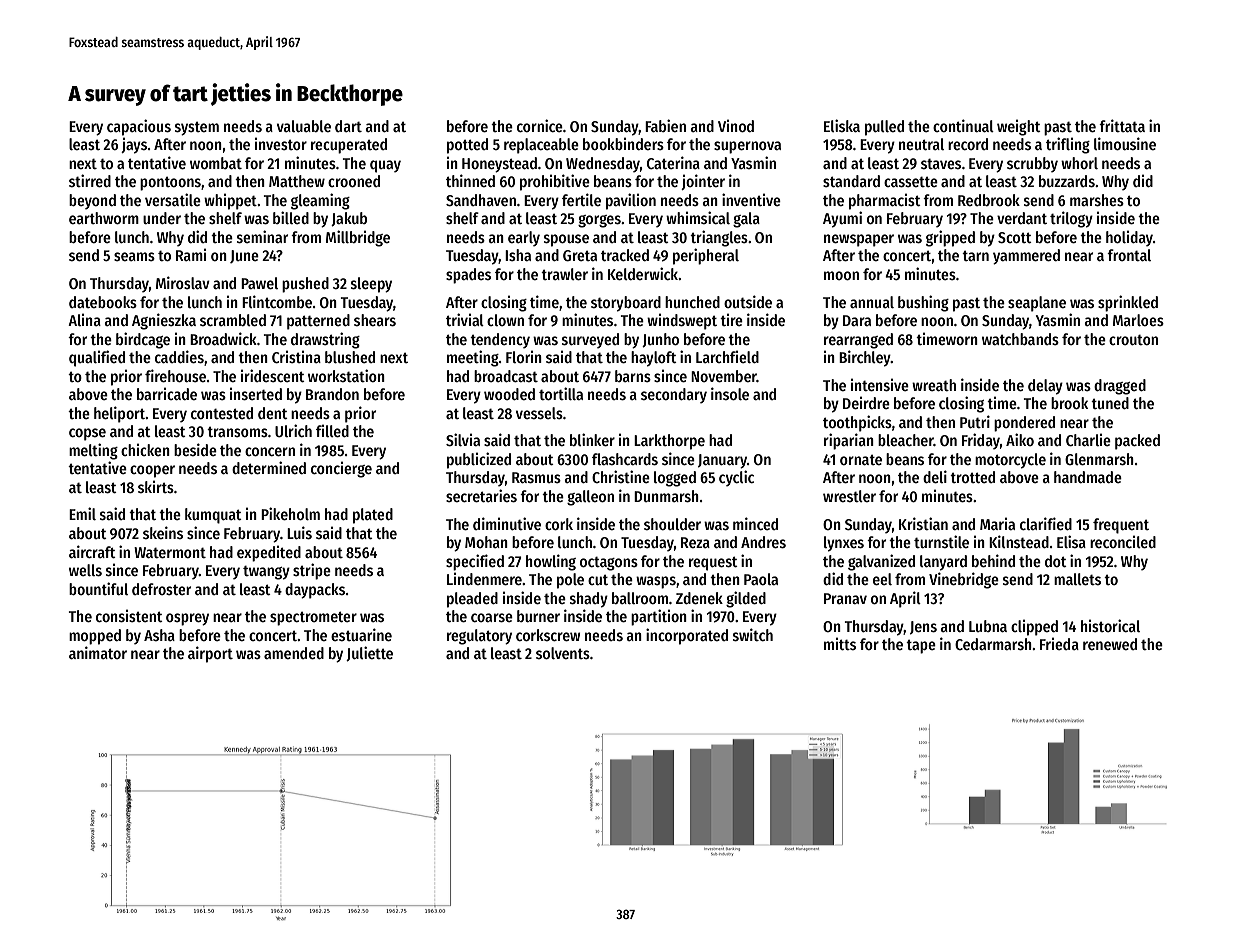  Describe the element at coordinates (923, 303) in the image. I see `bushing` at that location.
